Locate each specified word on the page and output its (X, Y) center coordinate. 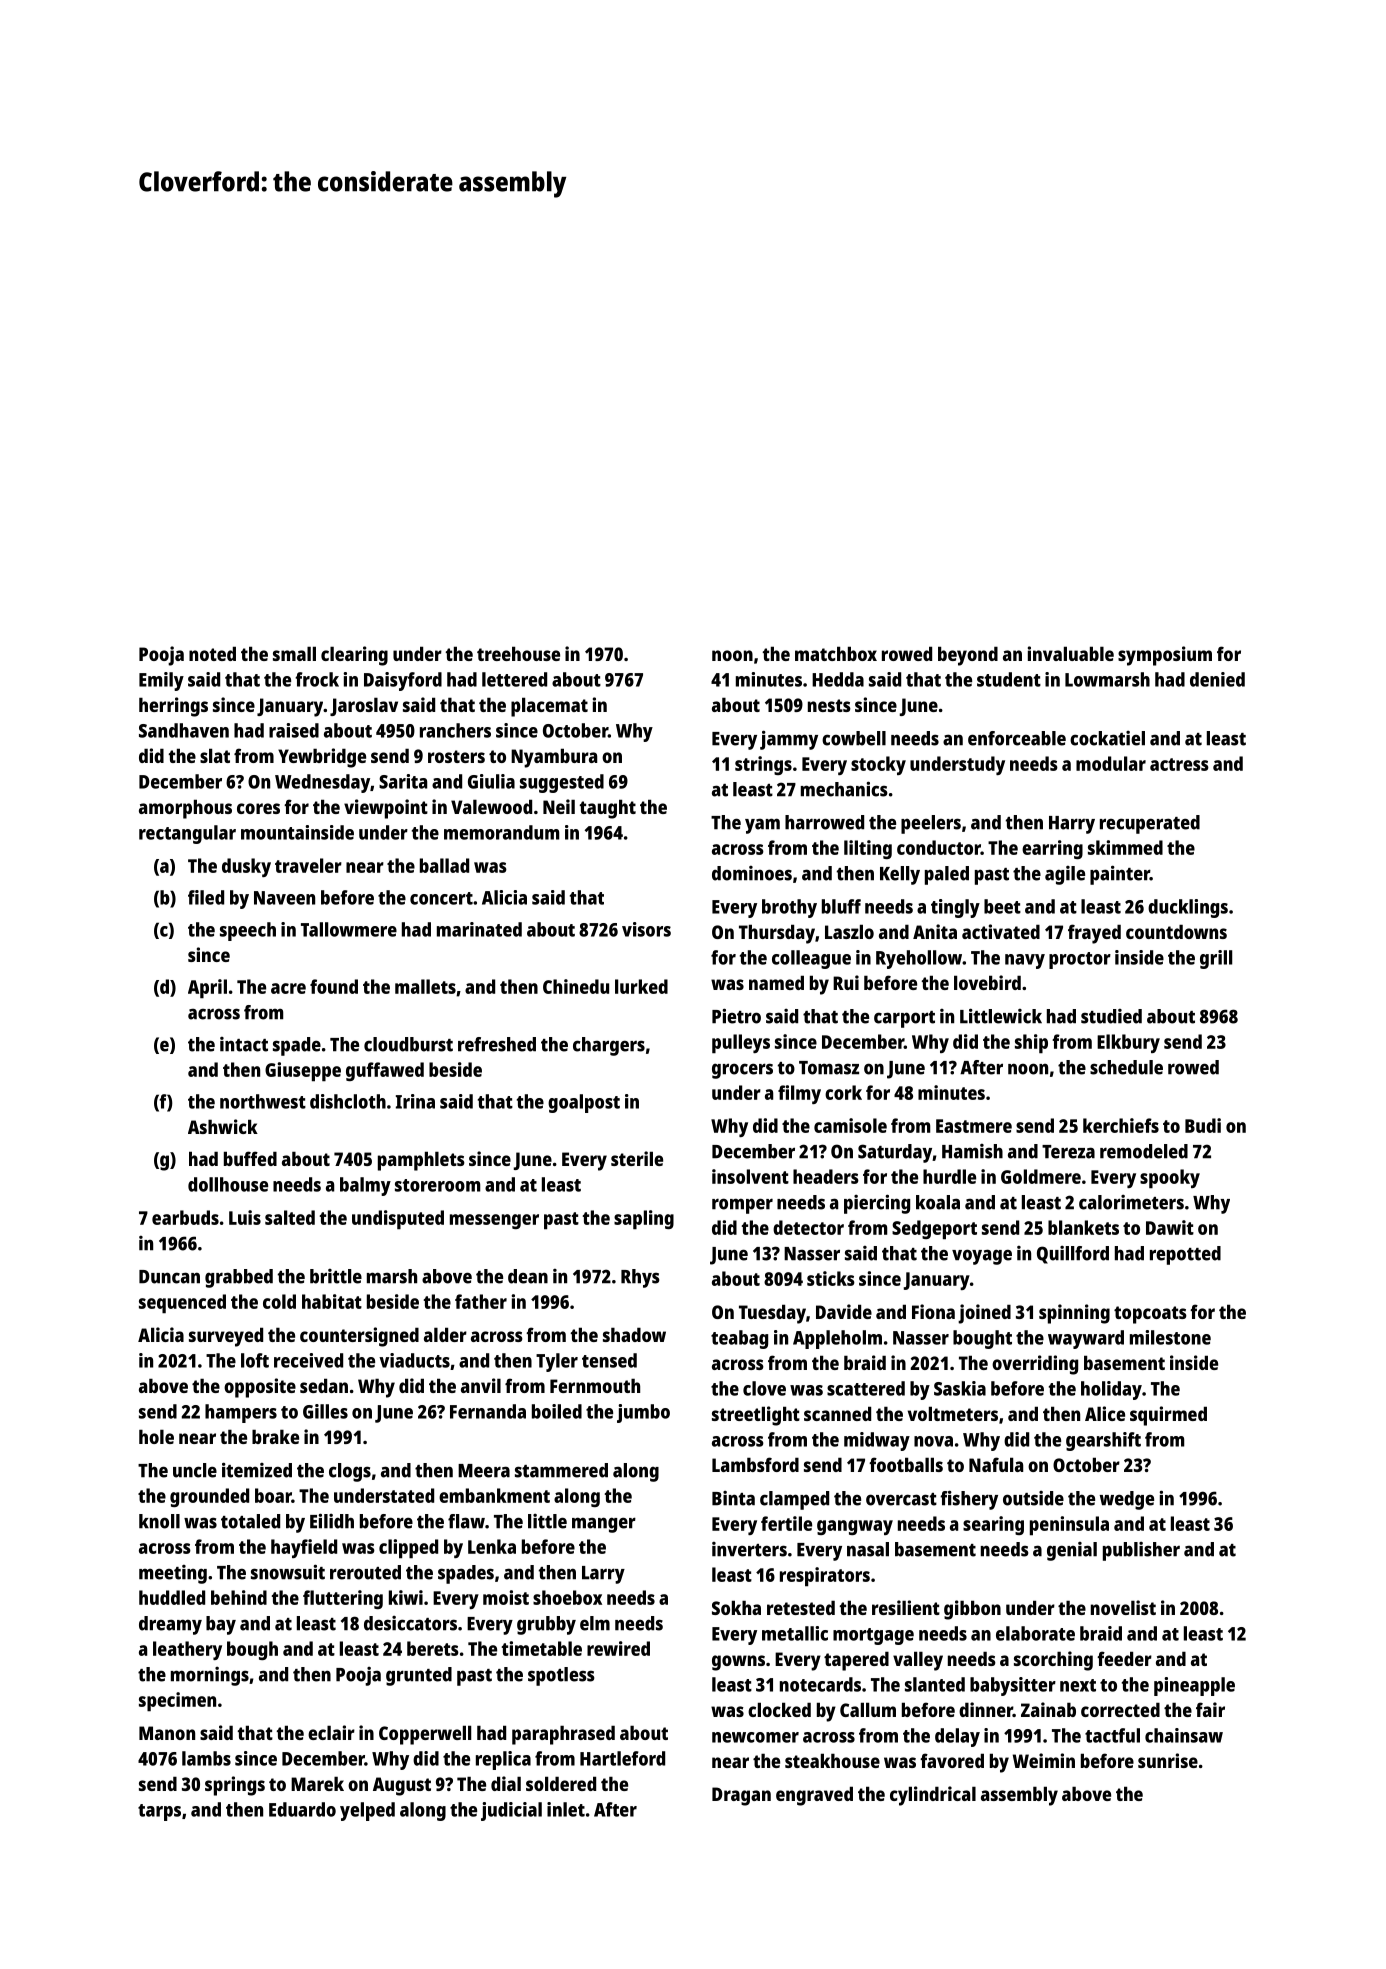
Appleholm (837, 1339)
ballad (444, 865)
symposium (1165, 656)
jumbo (643, 1413)
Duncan (169, 1277)
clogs (350, 1472)
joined (984, 1314)
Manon (167, 1733)
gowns (738, 1663)
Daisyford (403, 681)
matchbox (836, 653)
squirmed (1168, 1416)
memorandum (501, 832)
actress (1179, 764)
